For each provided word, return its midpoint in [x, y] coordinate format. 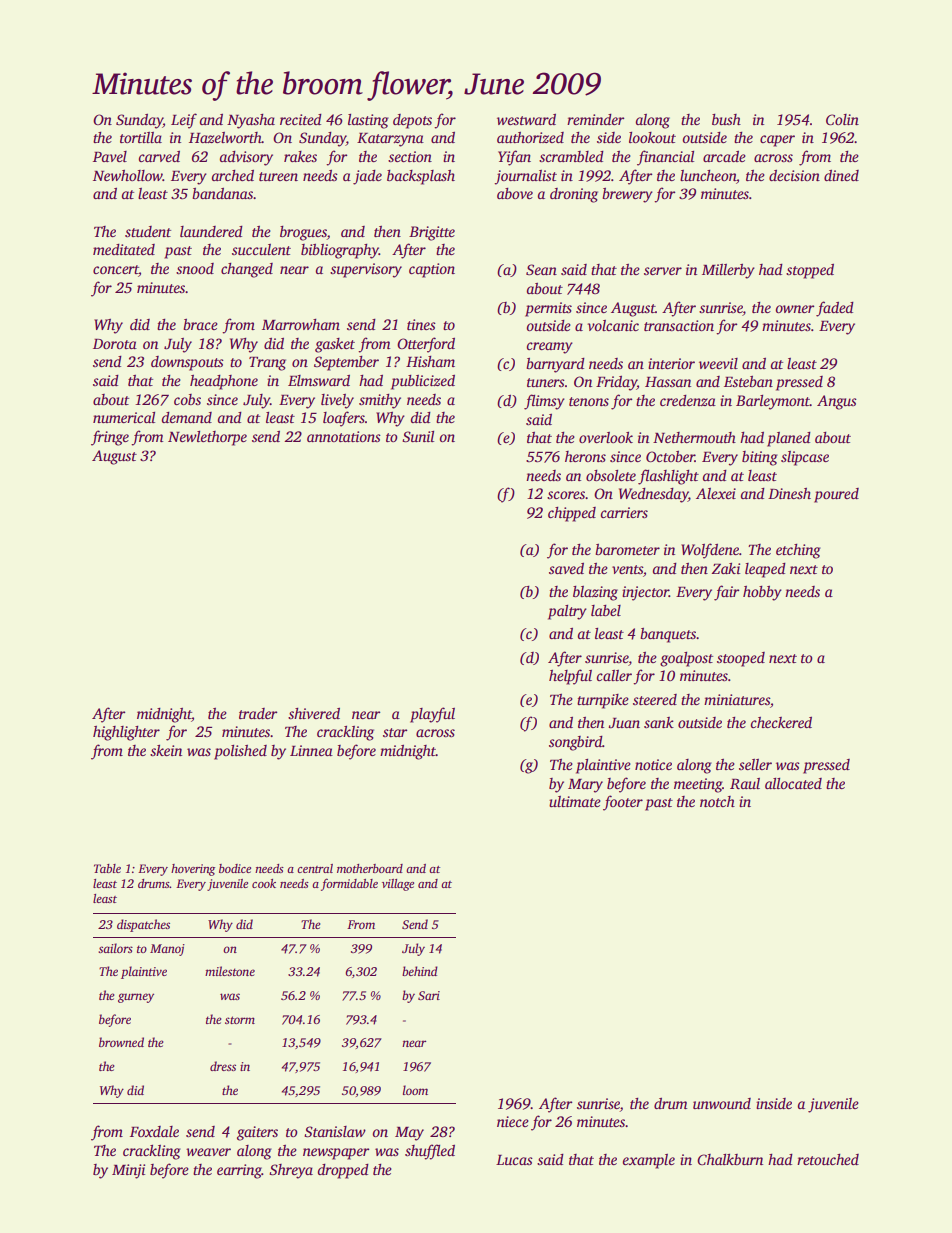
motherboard [370, 868]
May [409, 1134]
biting [760, 458]
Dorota [115, 344]
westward [526, 119]
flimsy [544, 402]
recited [301, 119]
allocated [793, 783]
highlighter [126, 733]
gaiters [257, 1133]
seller [755, 764]
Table [107, 868]
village [398, 885]
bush [726, 119]
